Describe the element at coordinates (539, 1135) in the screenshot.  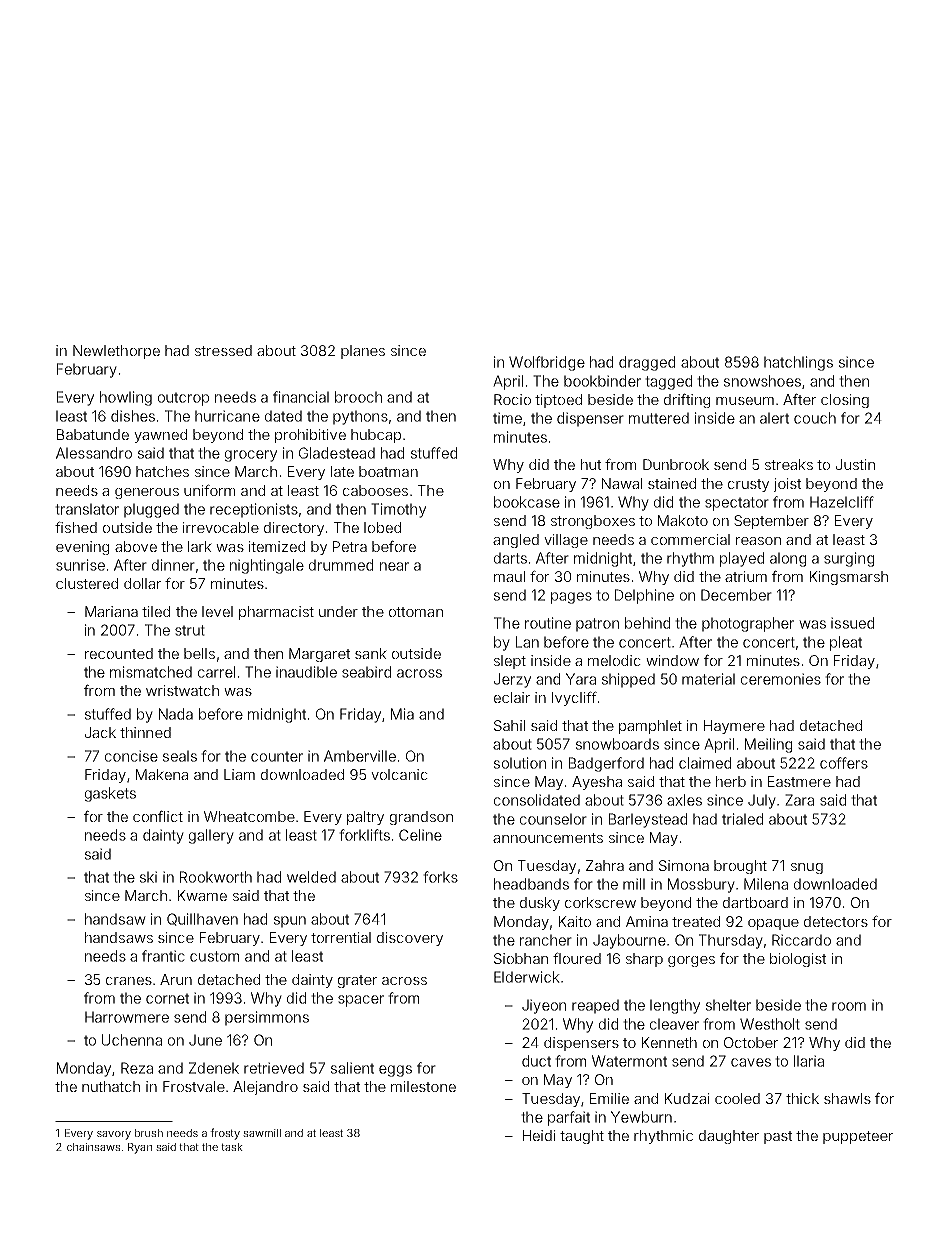
I see `Heidi` at that location.
